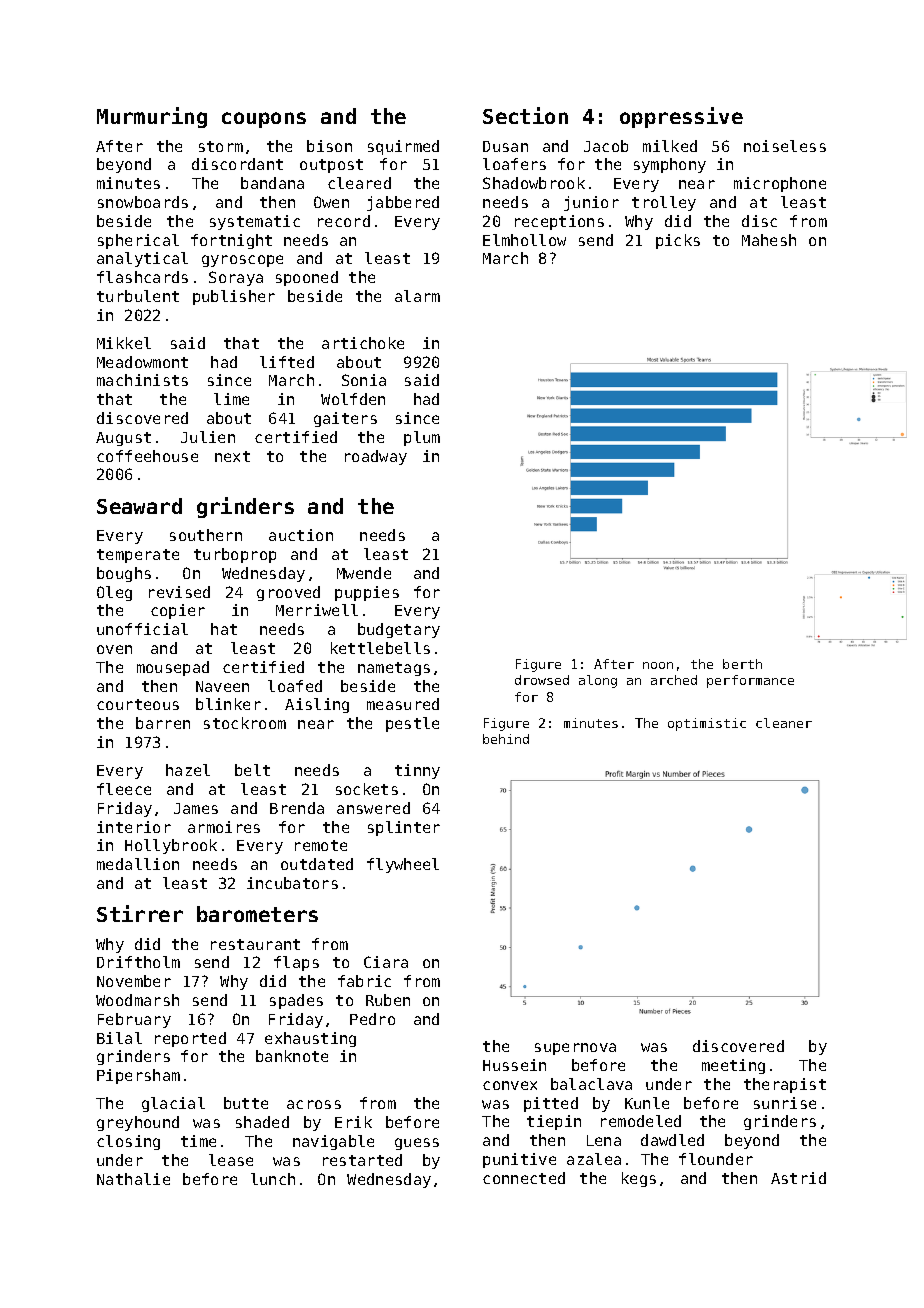  Describe the element at coordinates (295, 686) in the screenshot. I see `loafed` at that location.
